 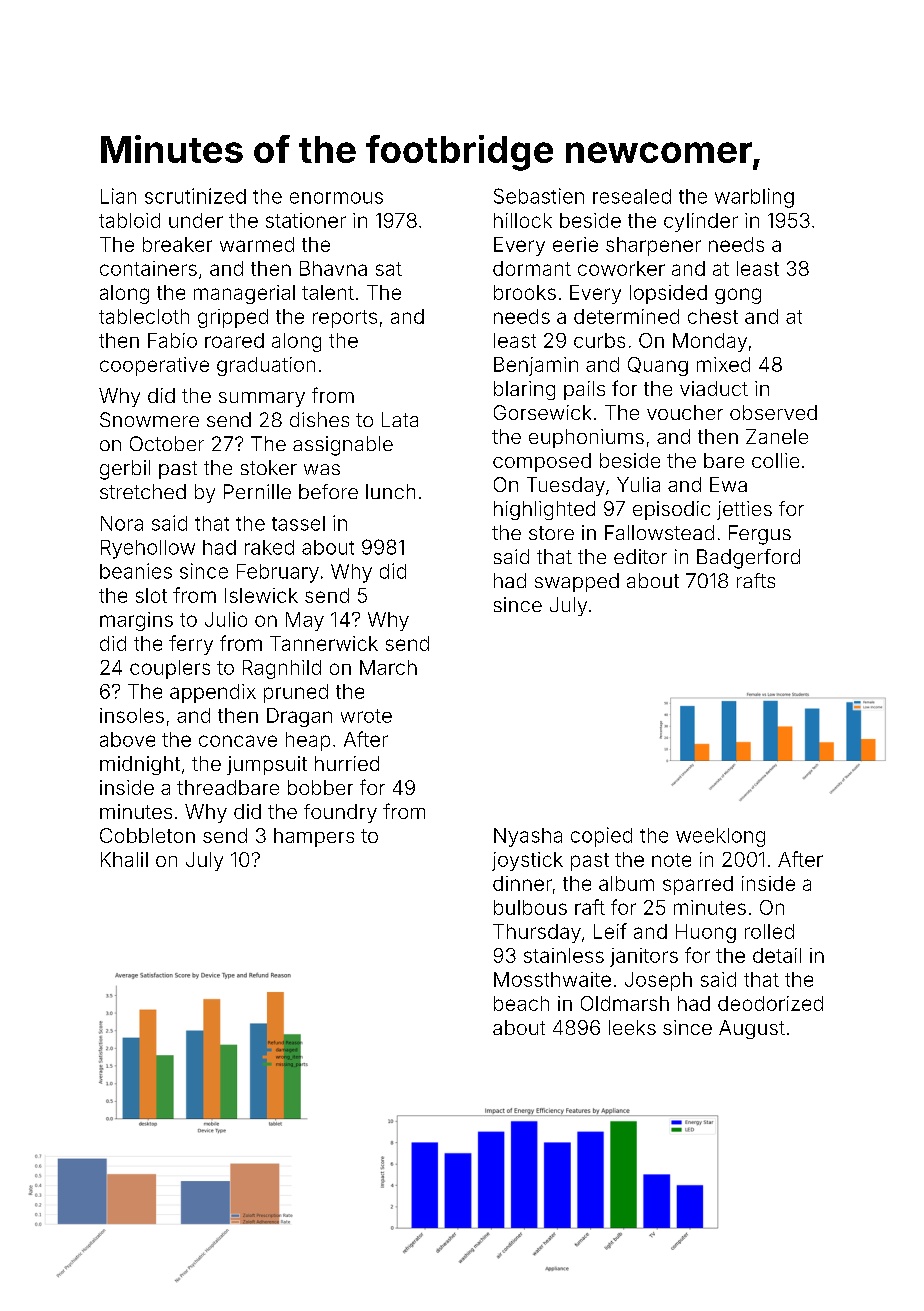 What do you see at coordinates (524, 390) in the screenshot?
I see `blaring` at bounding box center [524, 390].
